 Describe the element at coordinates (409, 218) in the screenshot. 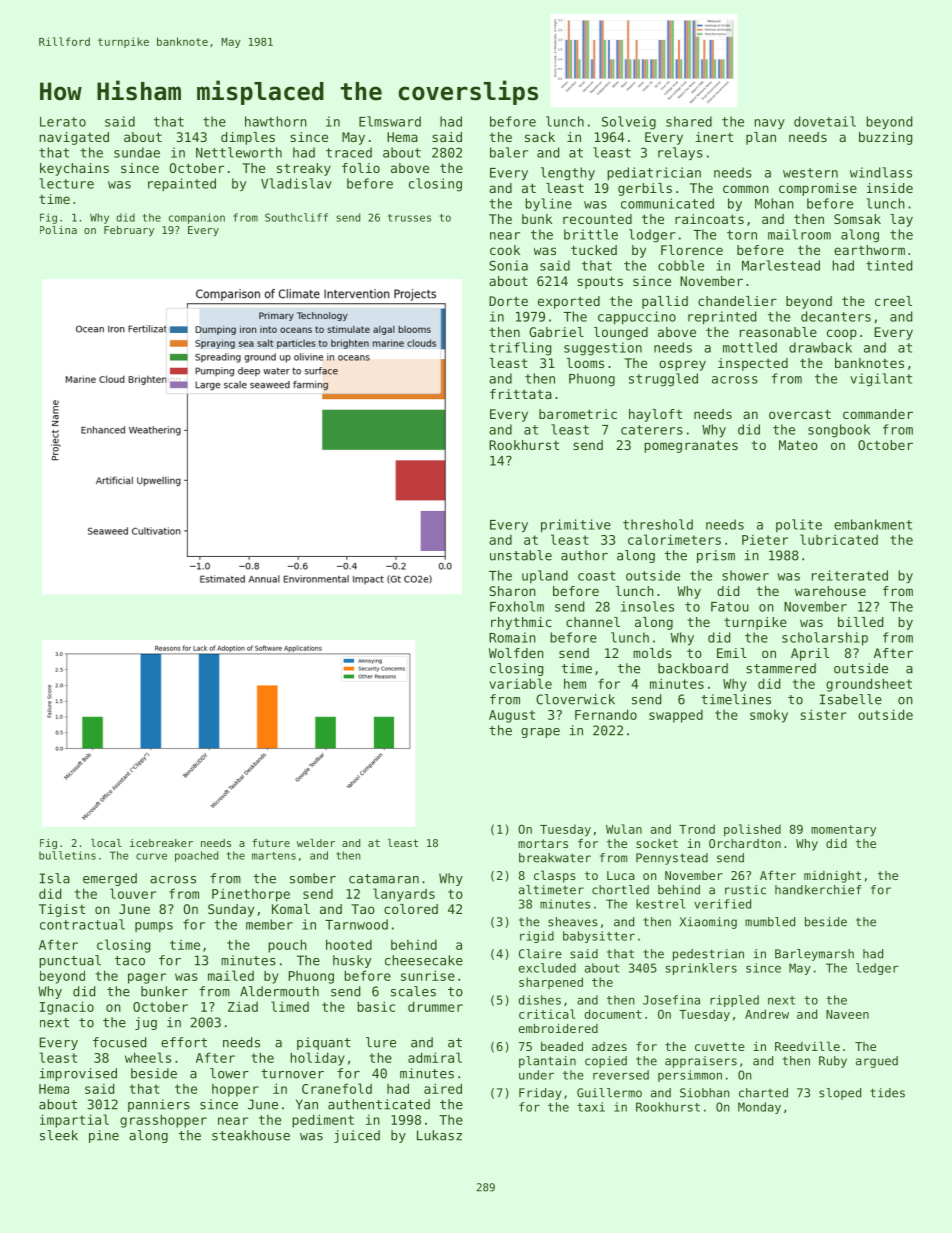

I see `trusses` at that location.
